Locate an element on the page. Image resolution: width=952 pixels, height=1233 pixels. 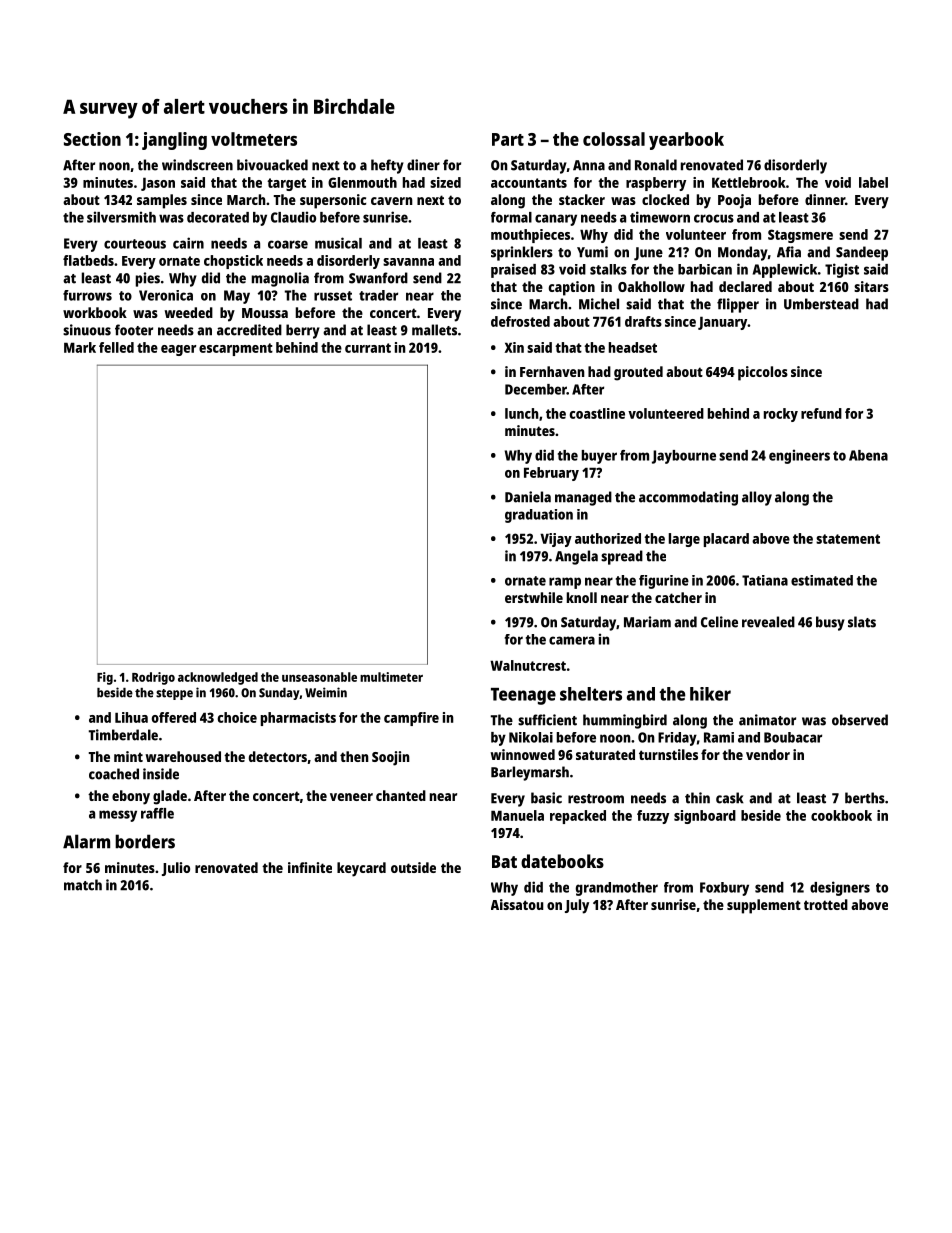
grouted is located at coordinates (638, 373).
